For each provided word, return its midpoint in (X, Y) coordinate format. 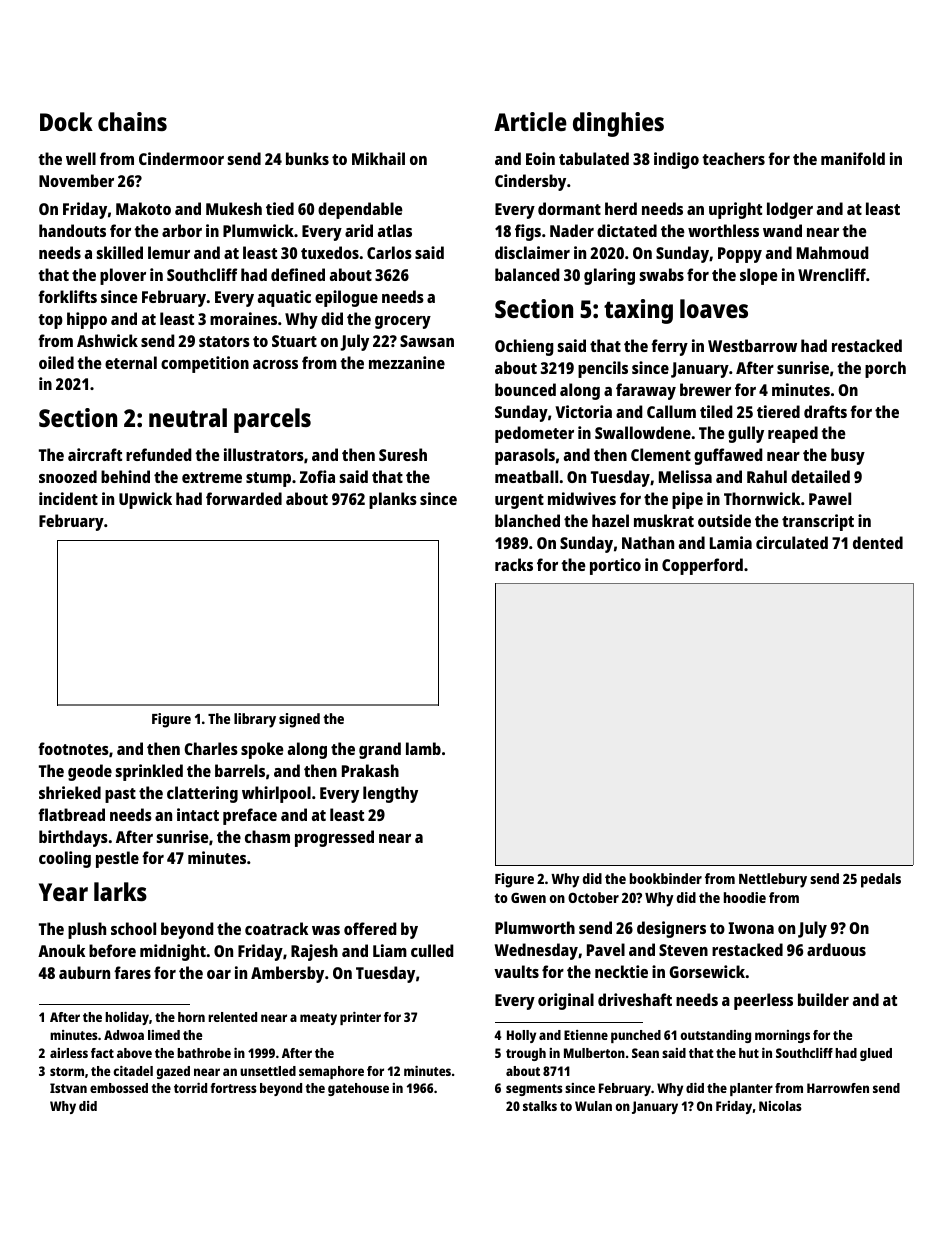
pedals (881, 880)
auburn (84, 972)
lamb (423, 748)
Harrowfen (838, 1088)
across (275, 364)
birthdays (73, 838)
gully (746, 434)
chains (132, 121)
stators (224, 341)
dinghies (618, 124)
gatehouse (358, 1089)
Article (530, 121)
